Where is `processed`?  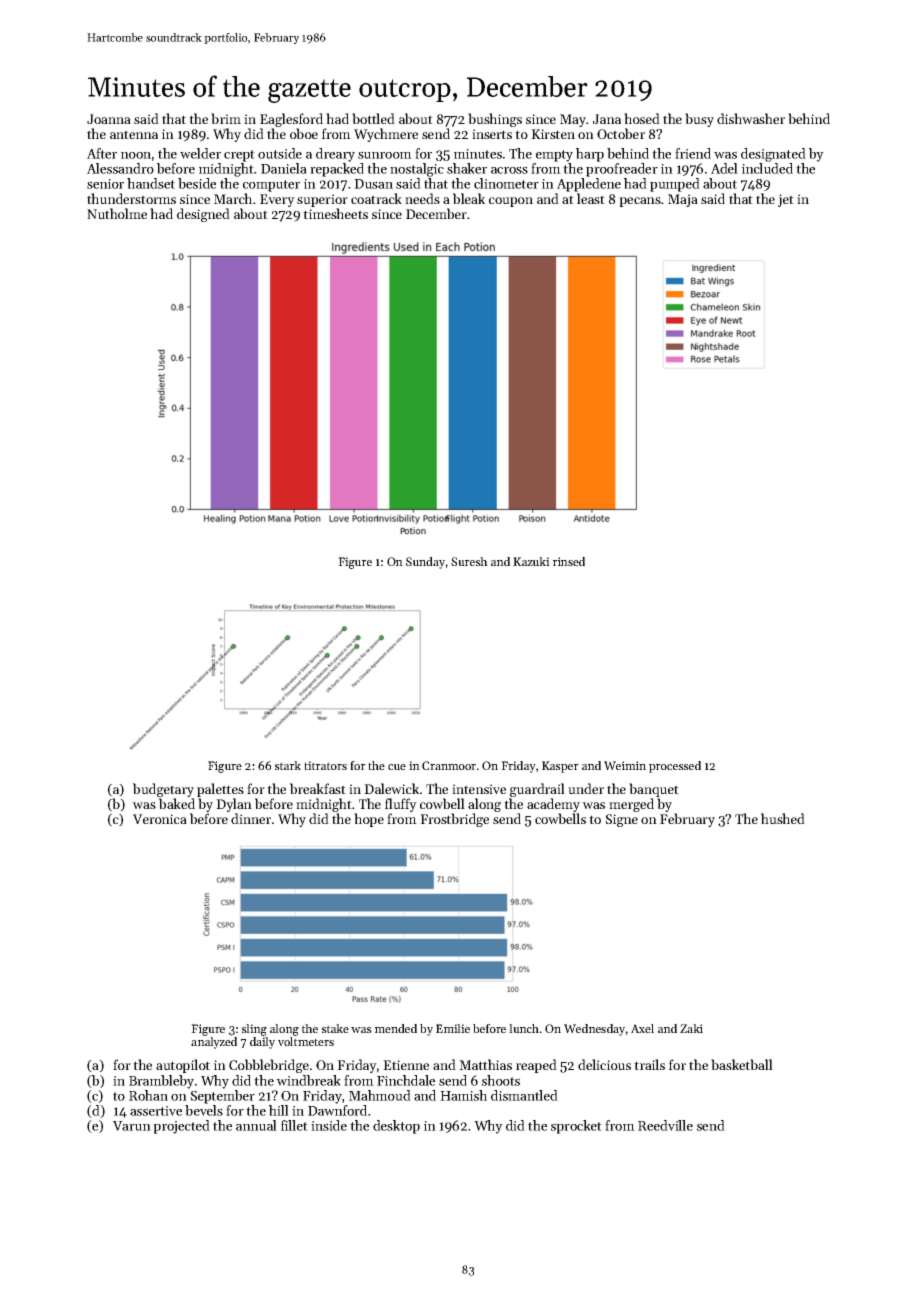 processed is located at coordinates (675, 767).
